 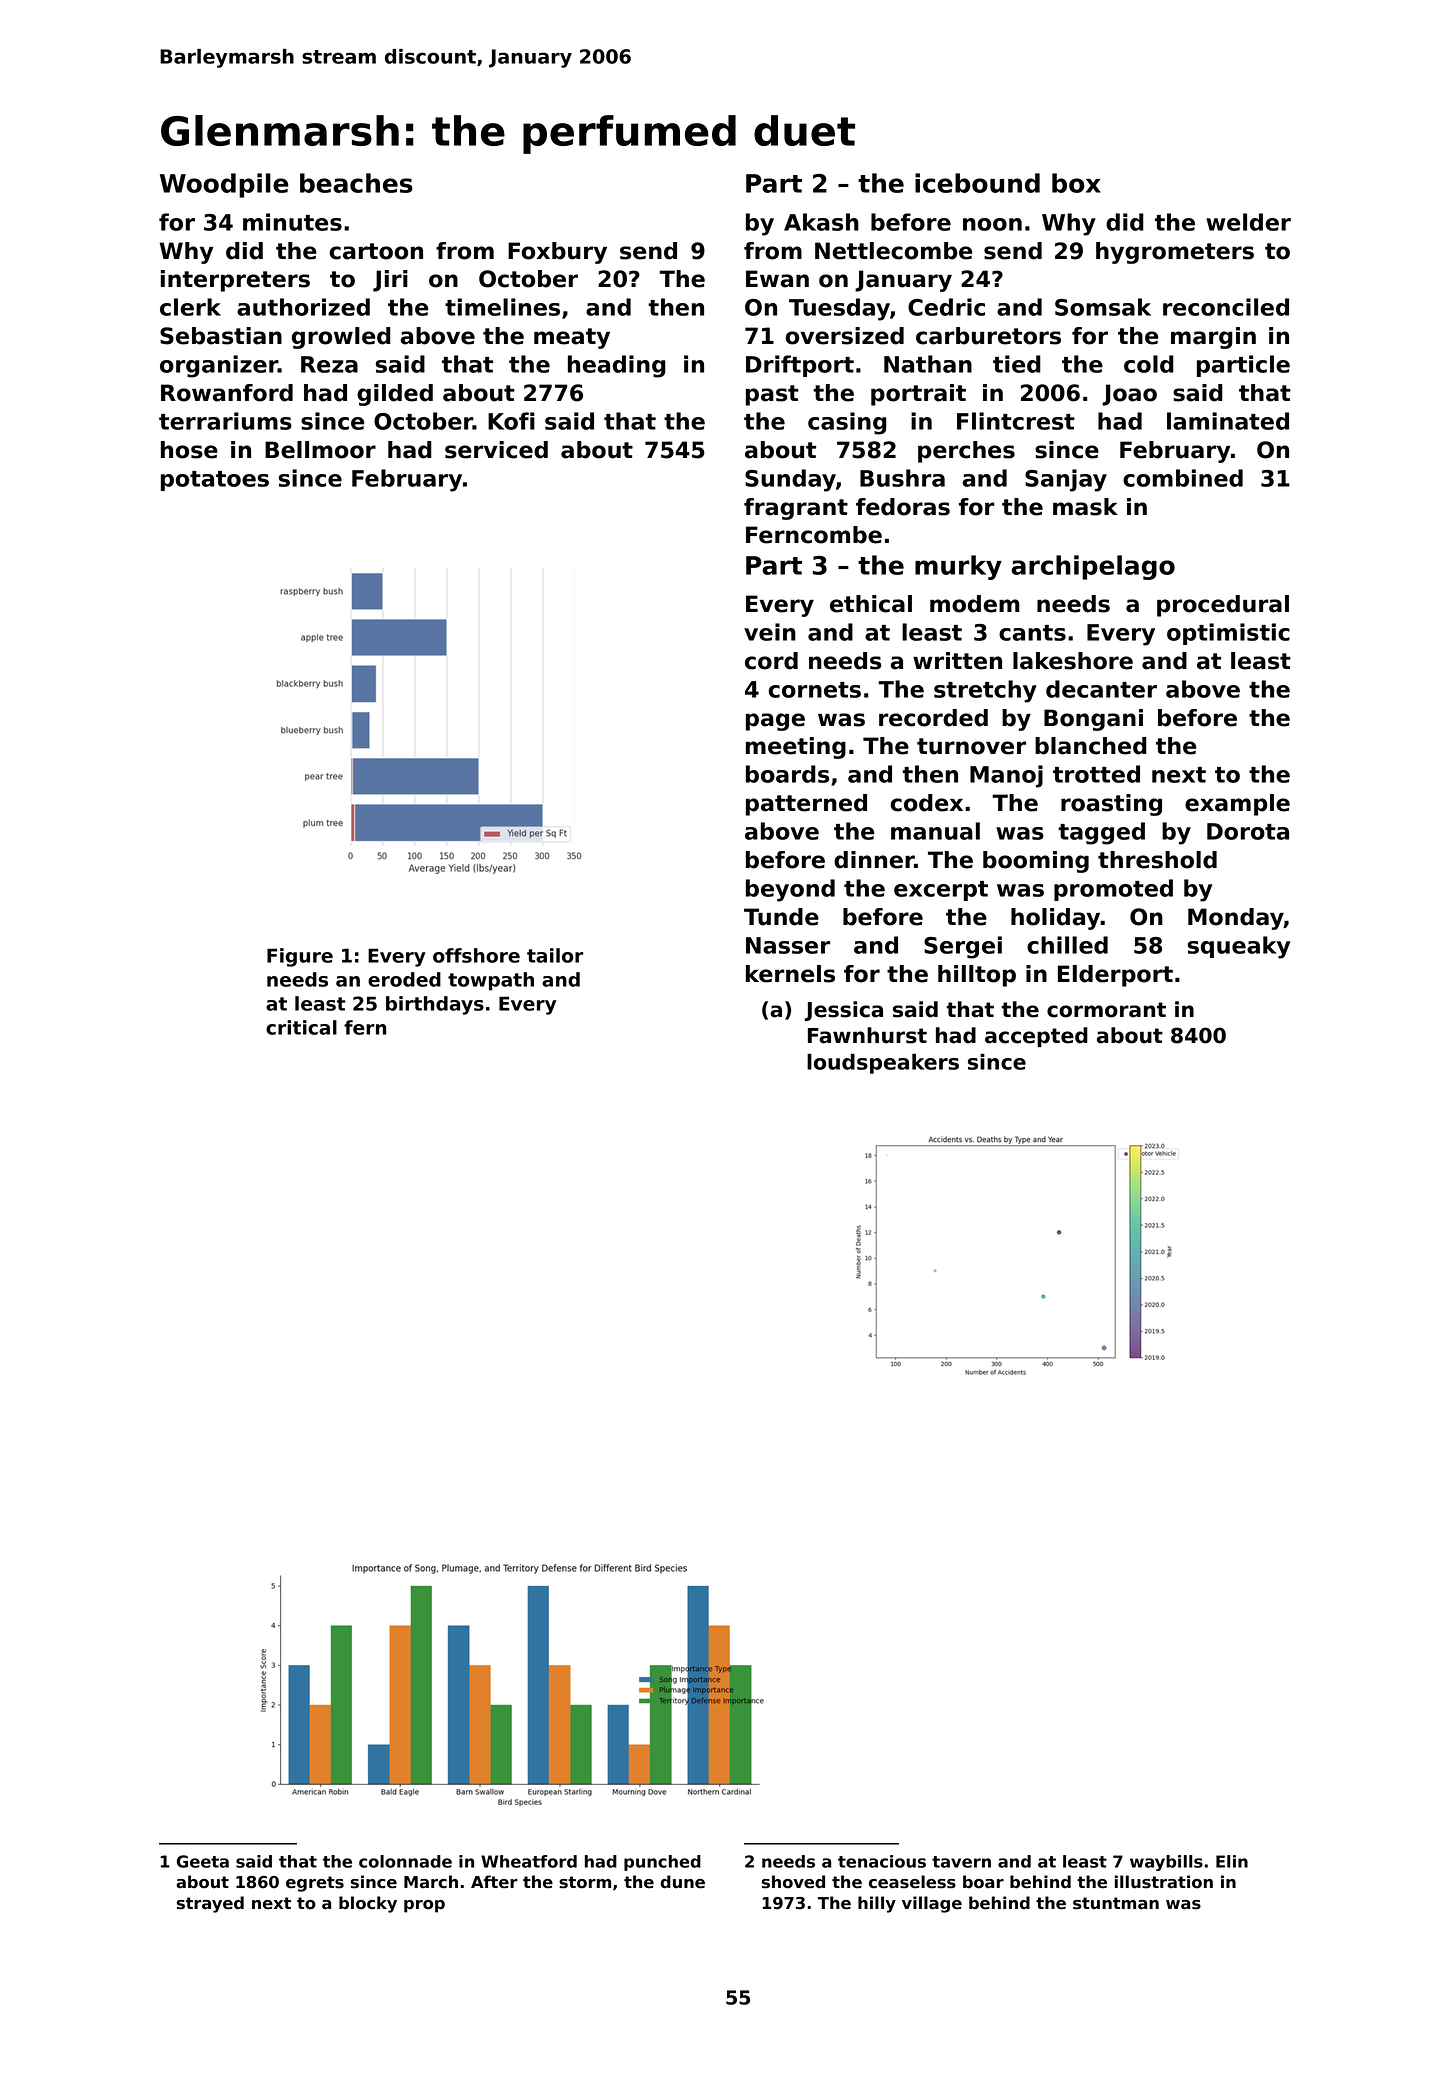 I want to click on critical, so click(x=301, y=1027).
